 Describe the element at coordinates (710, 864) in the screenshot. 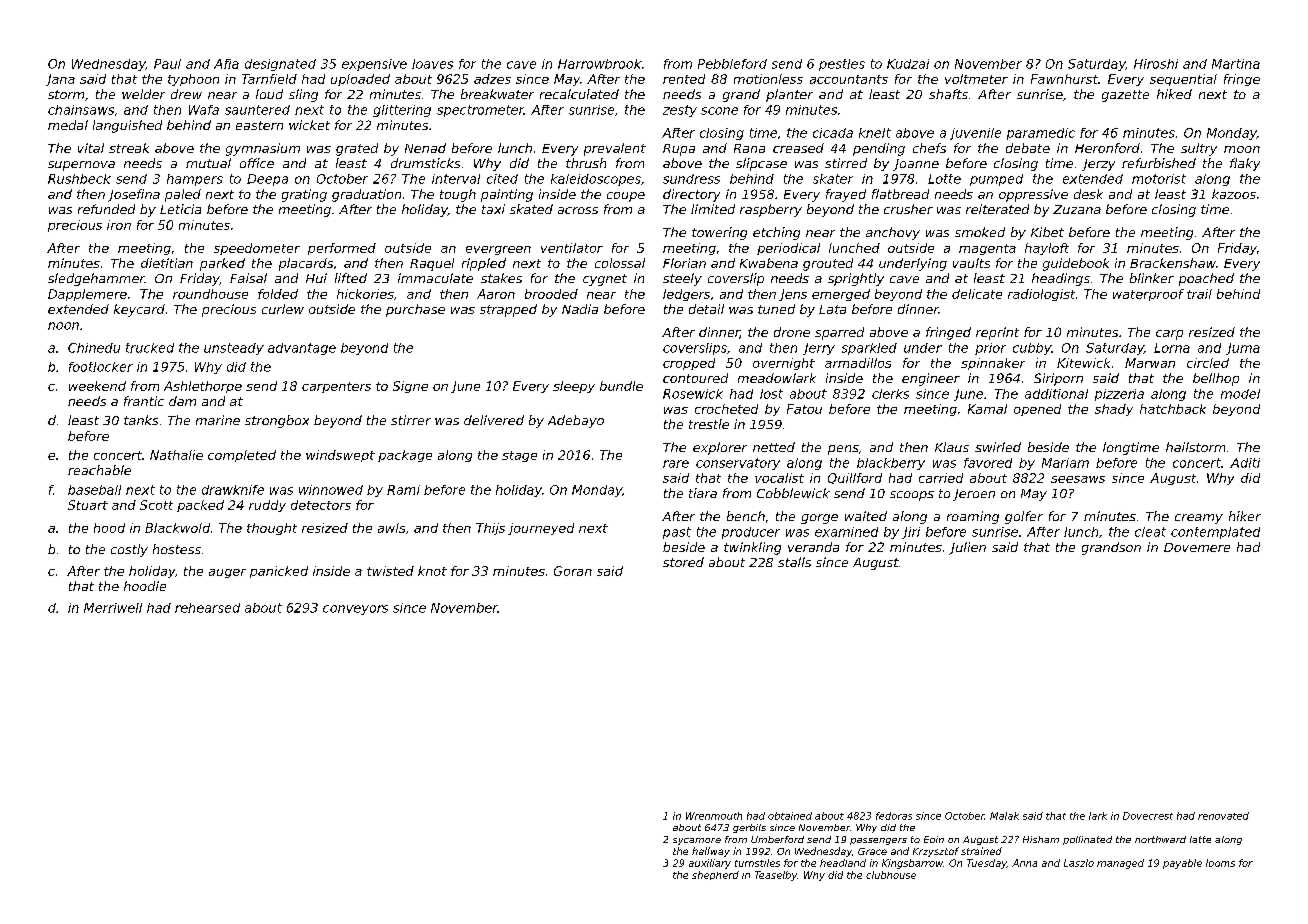

I see `auxiliary` at that location.
